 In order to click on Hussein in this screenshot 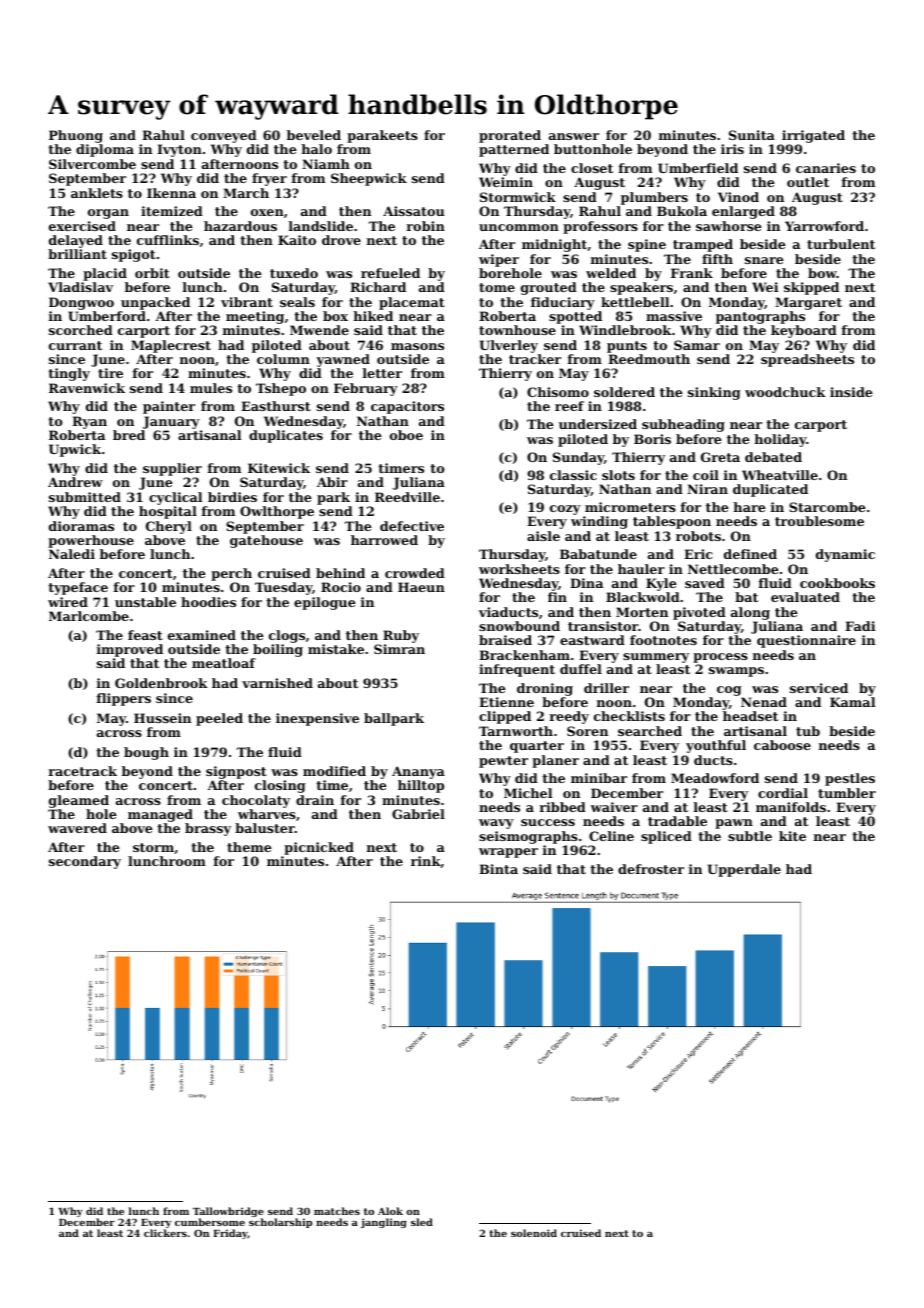, I will do `click(162, 718)`.
